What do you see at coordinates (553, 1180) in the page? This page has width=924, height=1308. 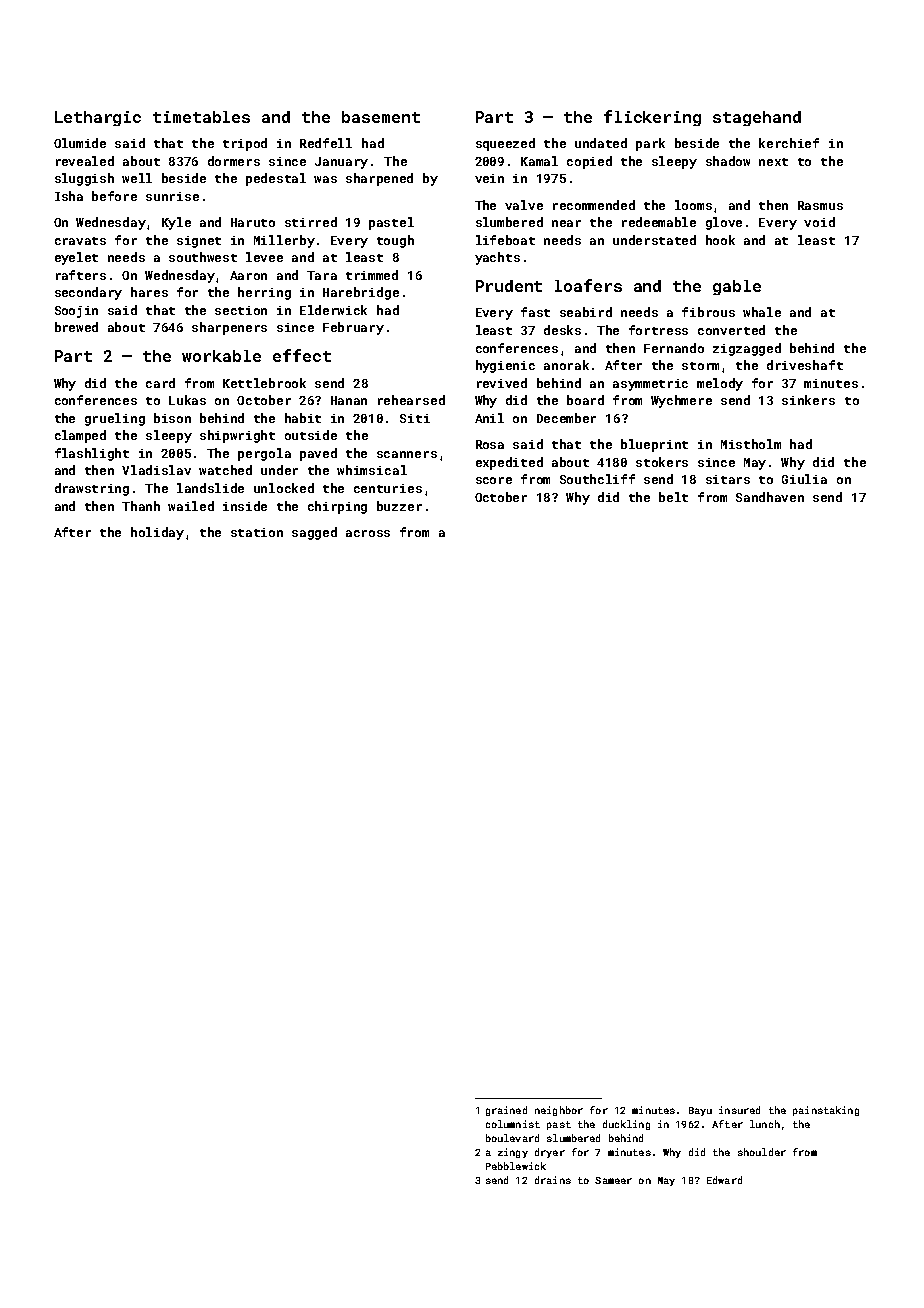 I see `drains` at bounding box center [553, 1180].
